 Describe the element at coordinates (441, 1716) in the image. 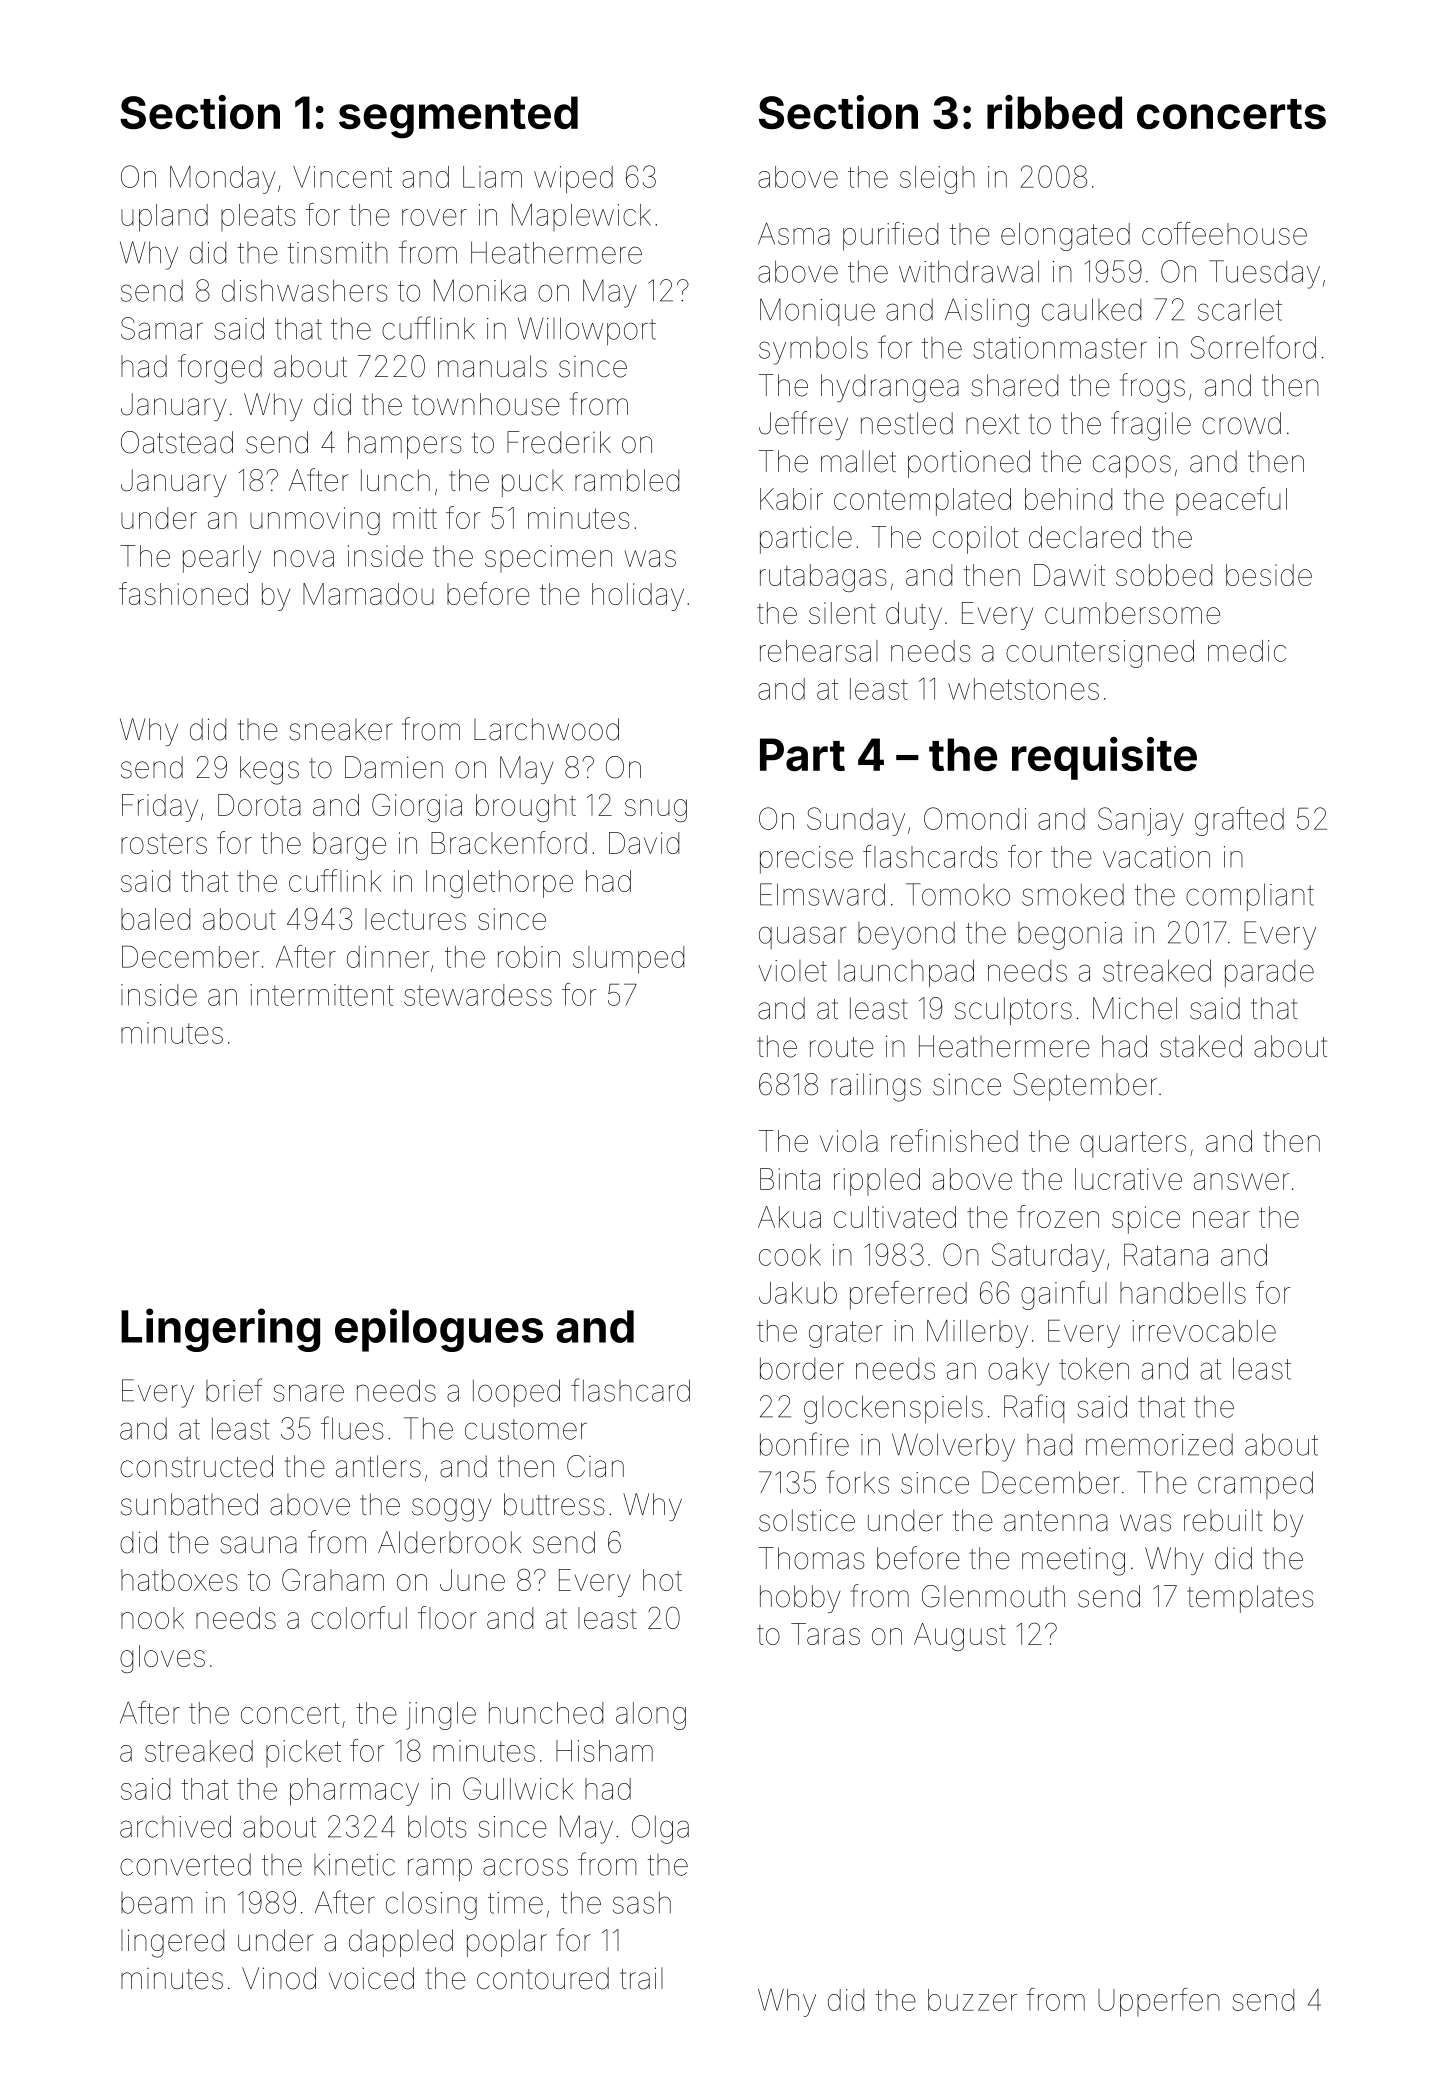

I see `jingle` at that location.
